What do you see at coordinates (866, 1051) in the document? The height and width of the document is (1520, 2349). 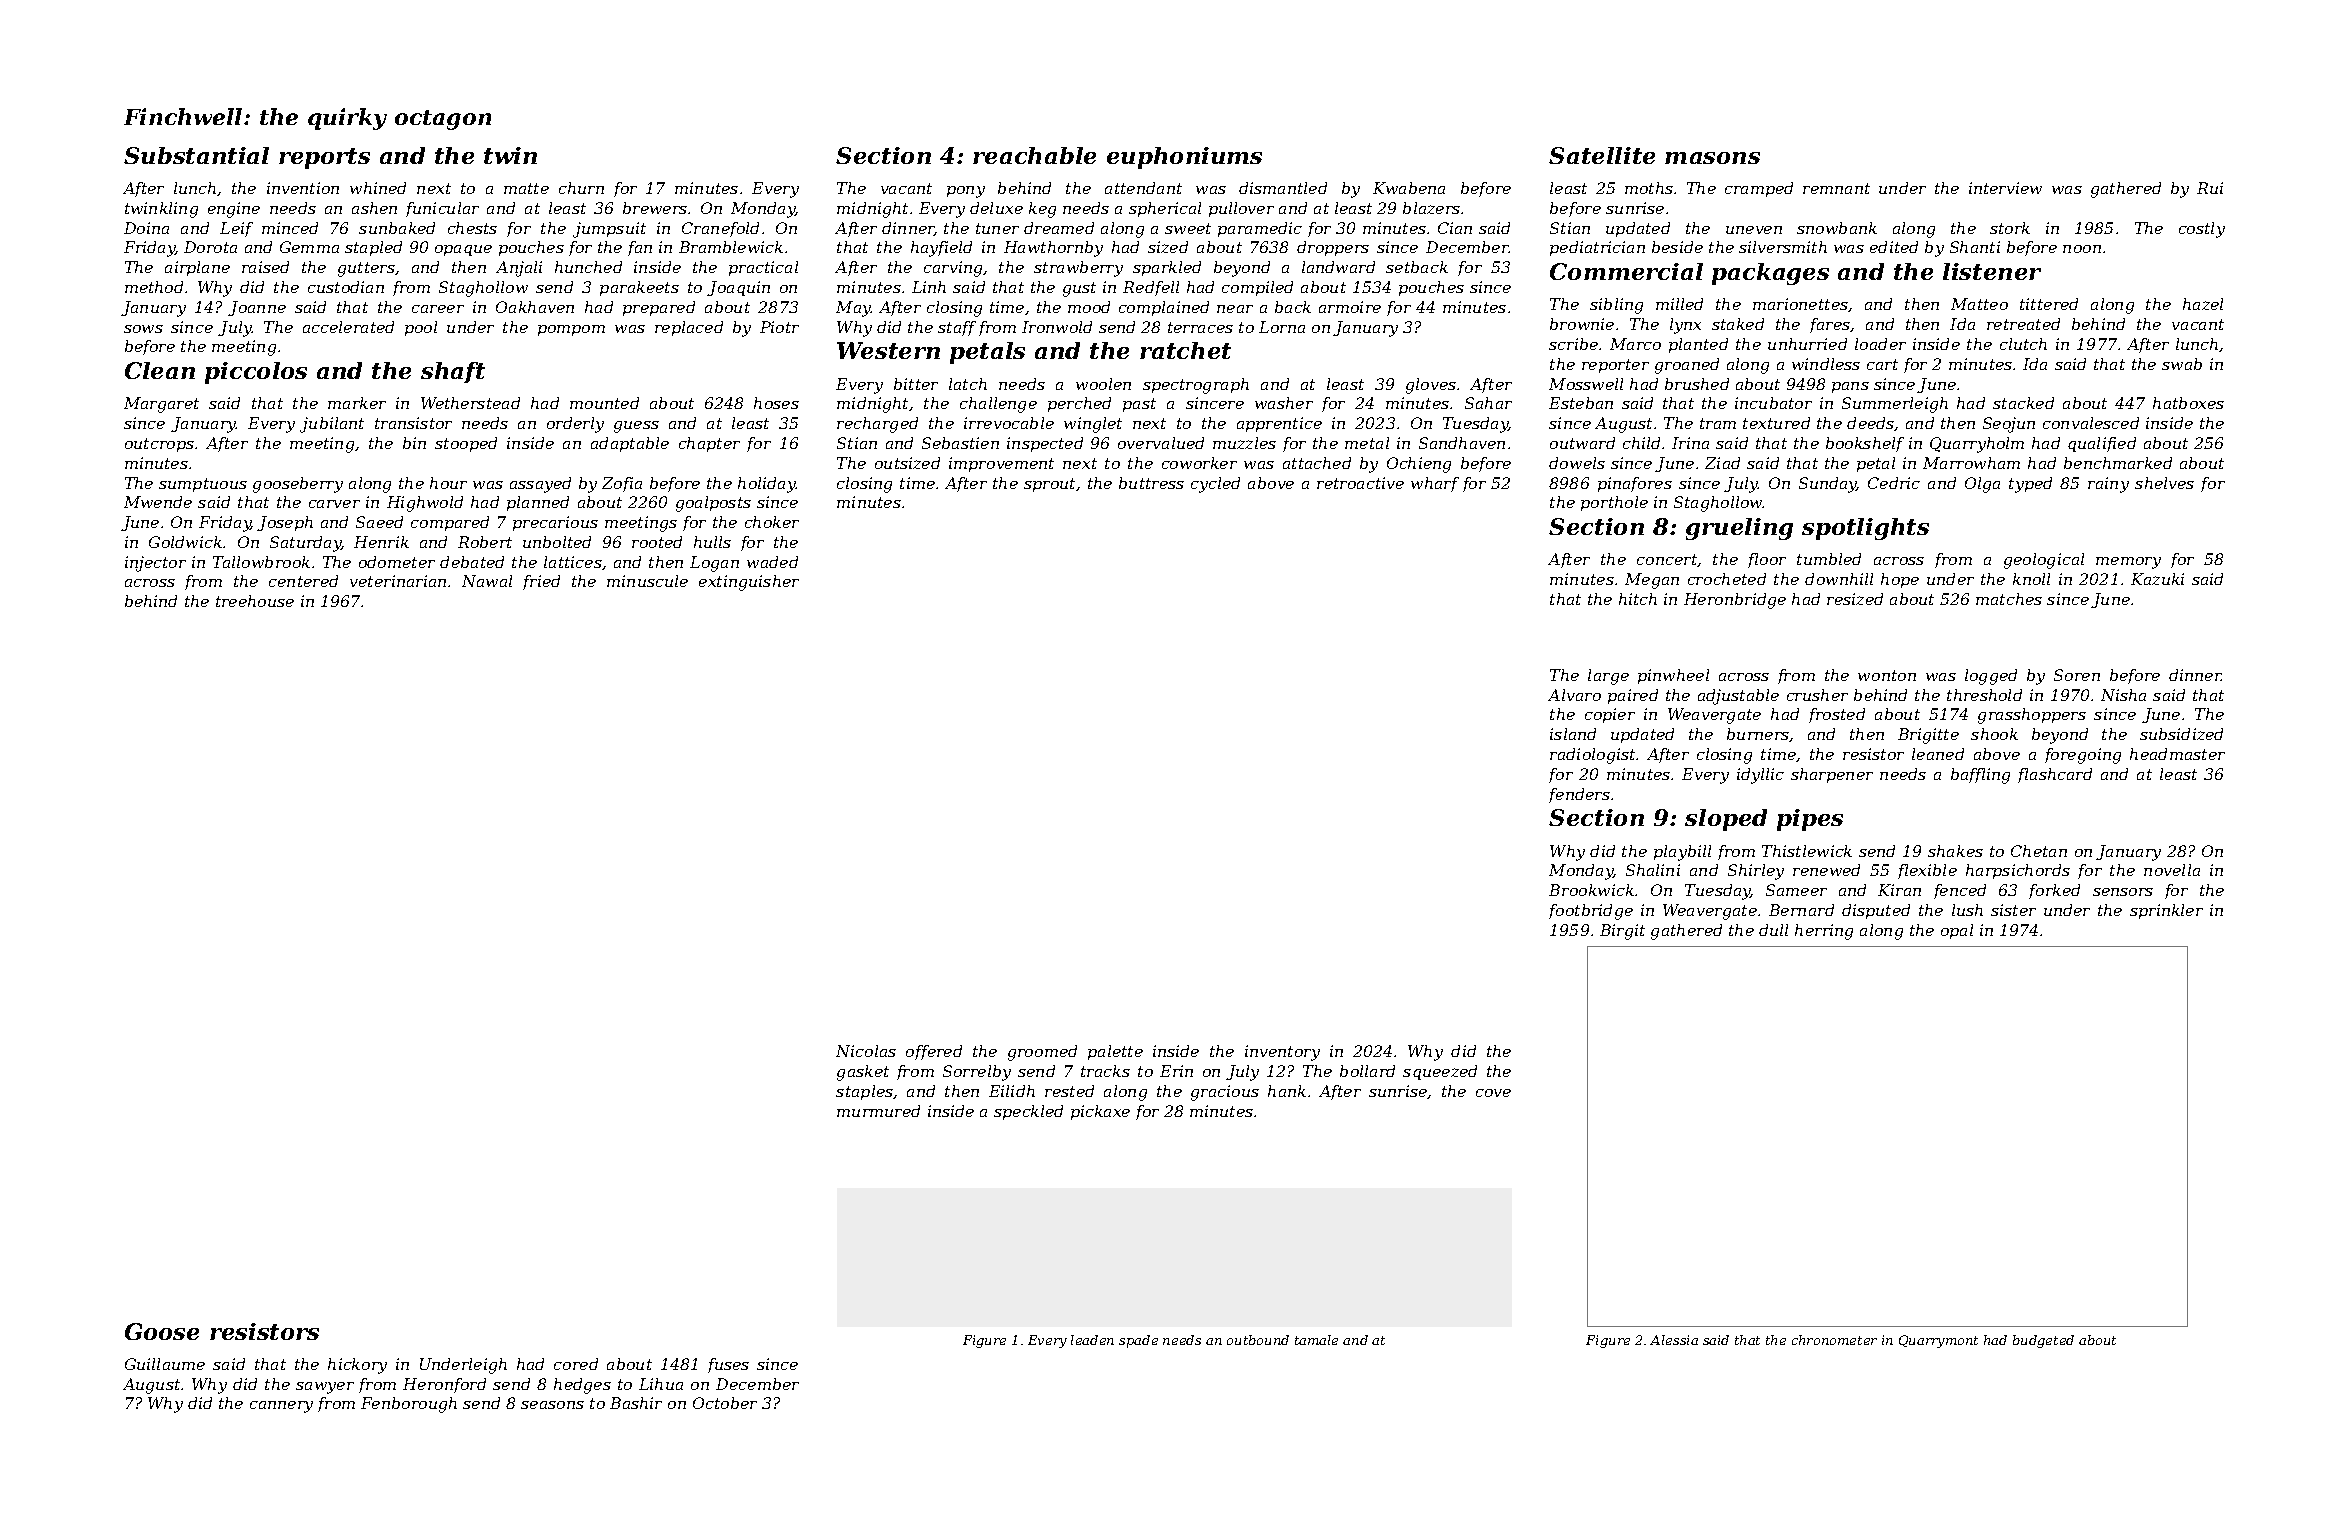 I see `Nicolas` at bounding box center [866, 1051].
